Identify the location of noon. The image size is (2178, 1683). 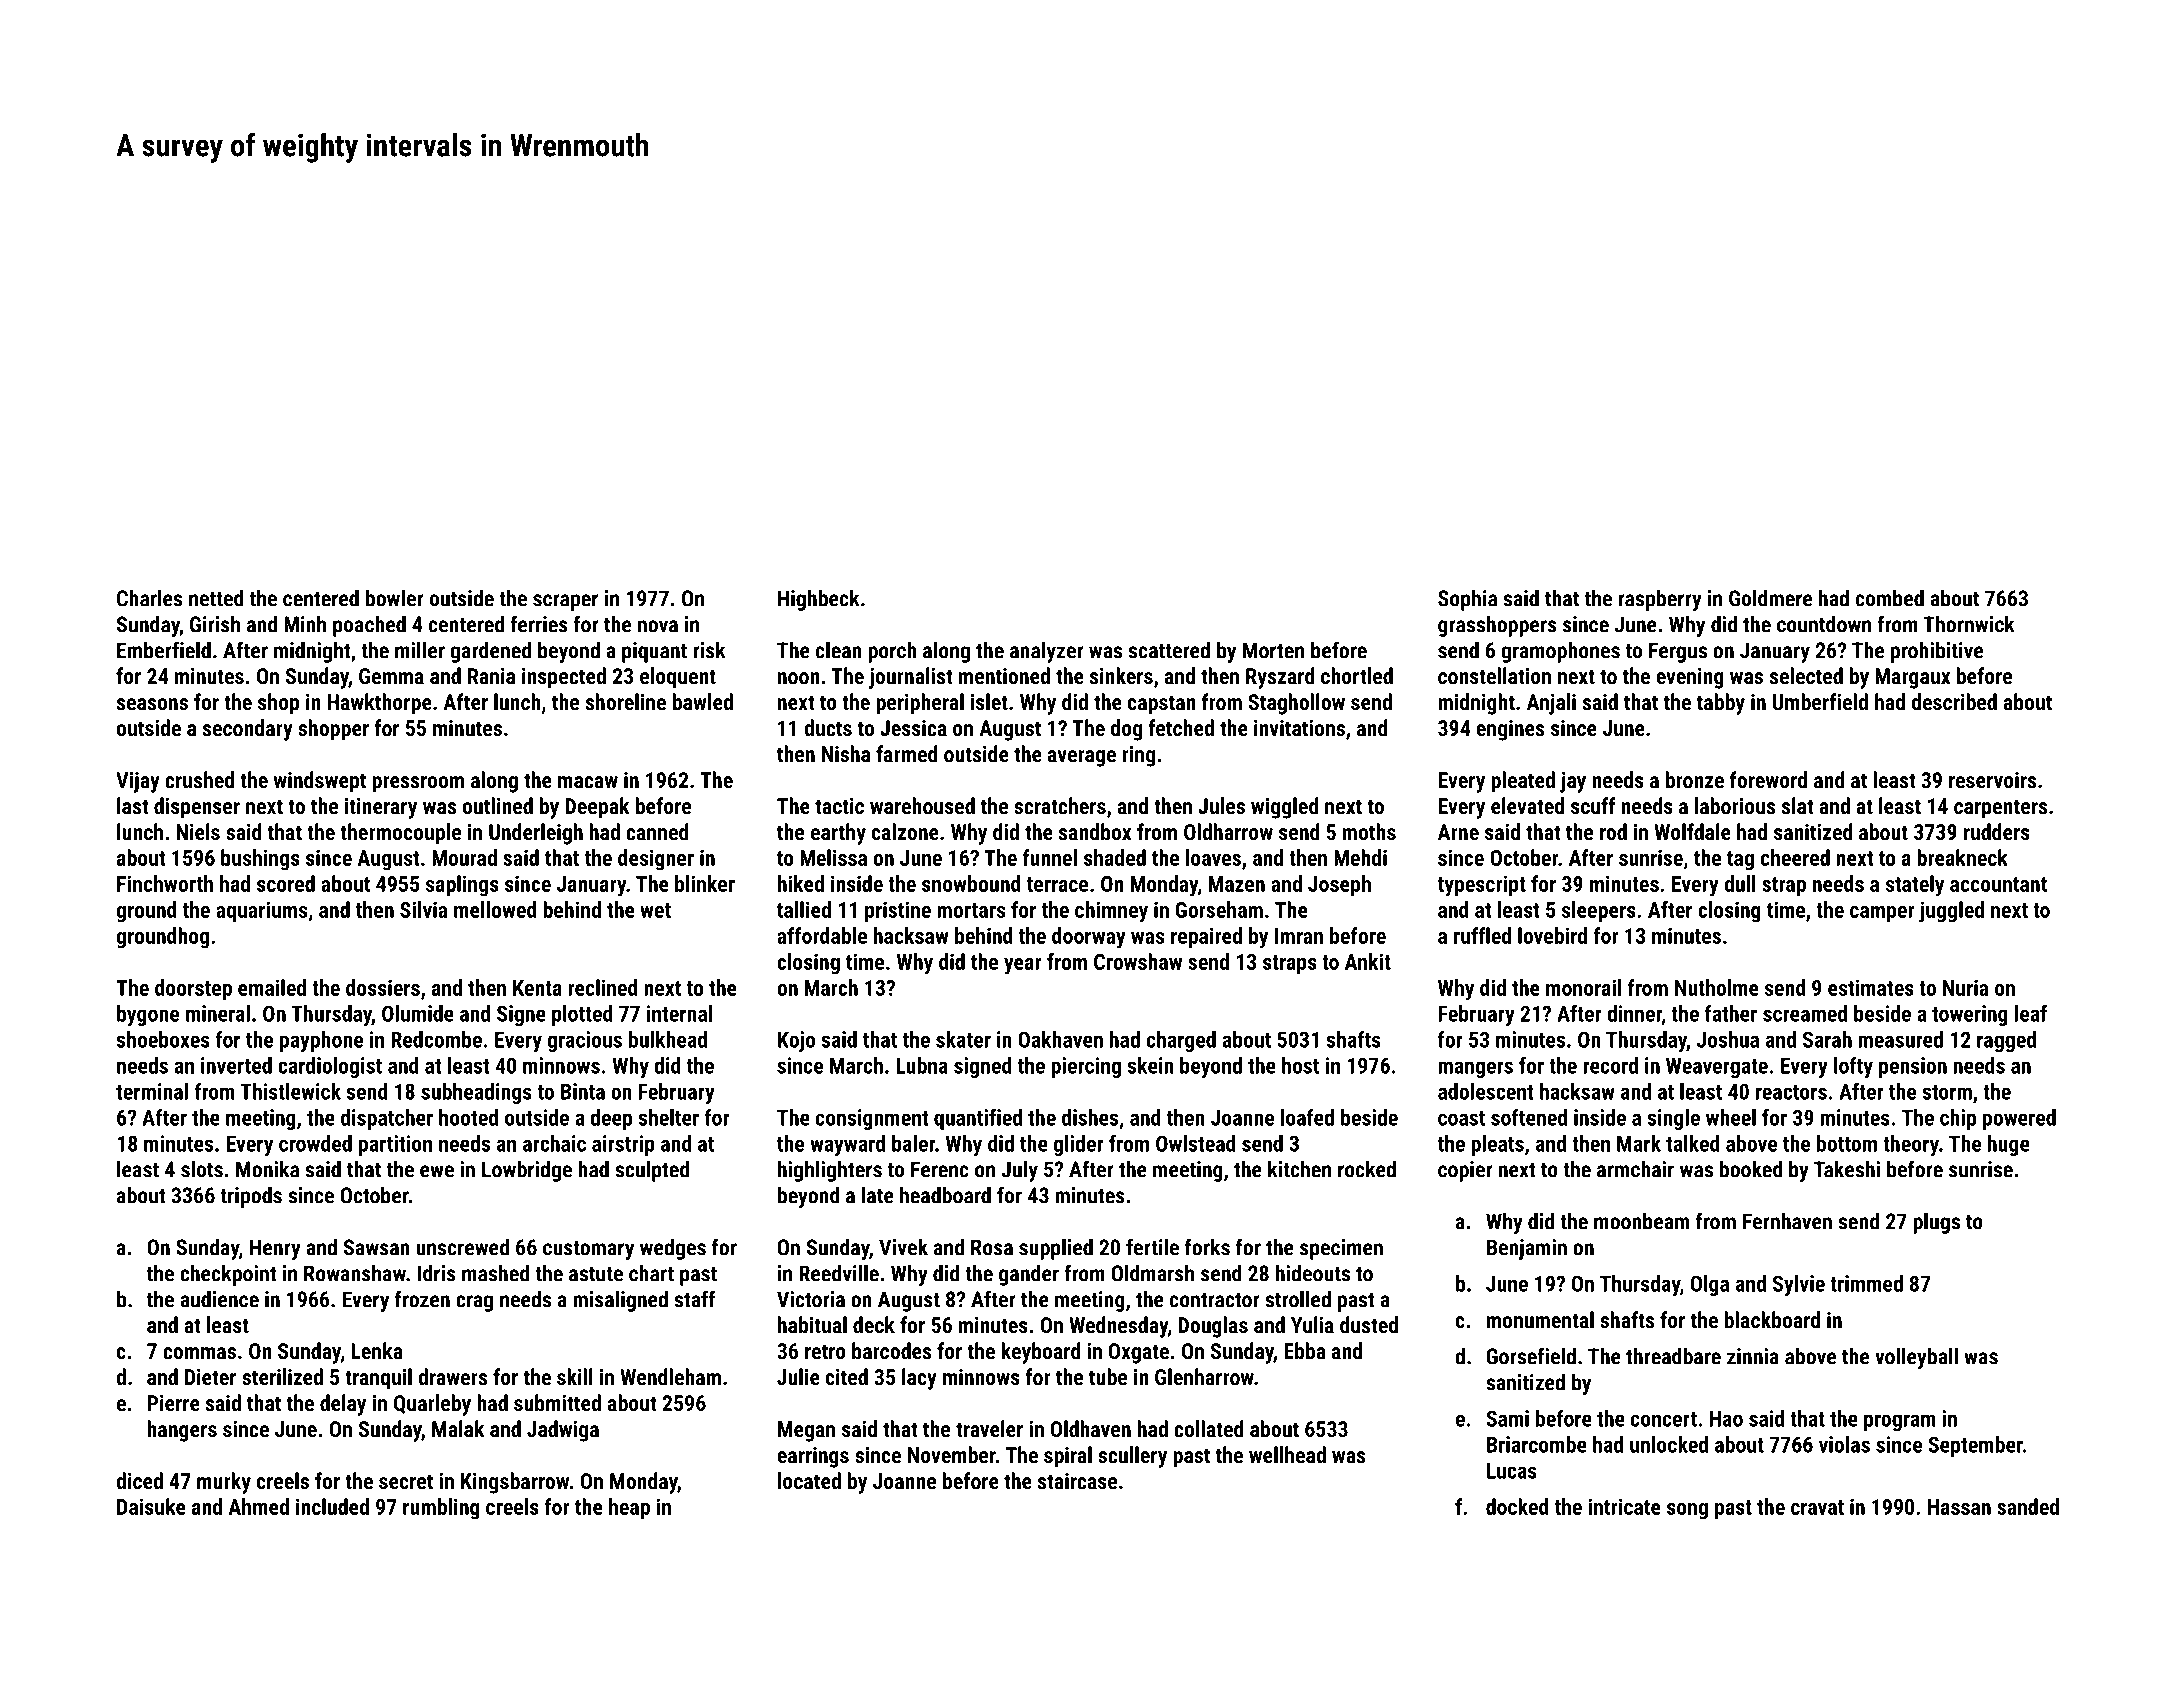
(799, 678).
